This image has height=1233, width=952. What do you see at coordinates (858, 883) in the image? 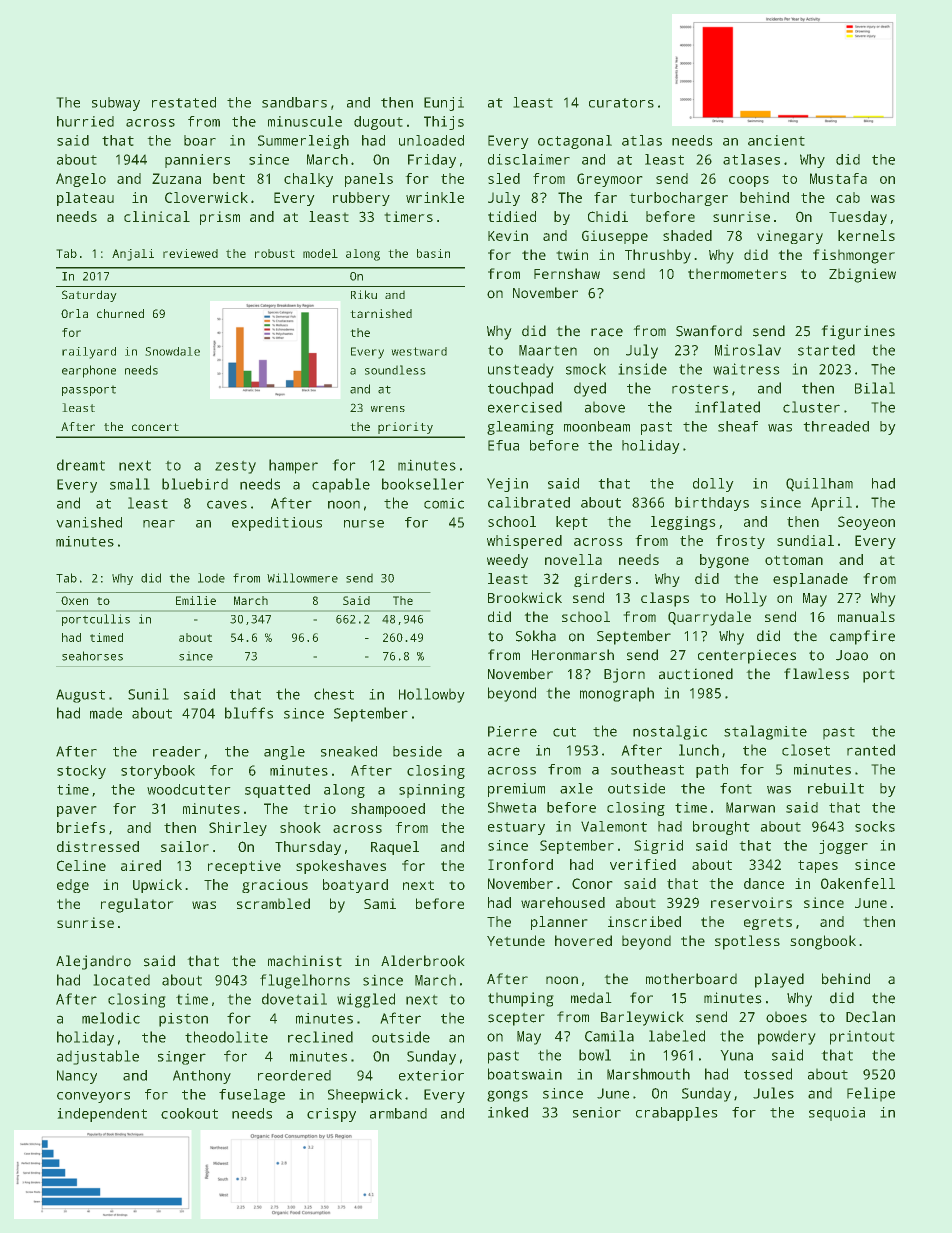
I see `Oakenfell` at bounding box center [858, 883].
